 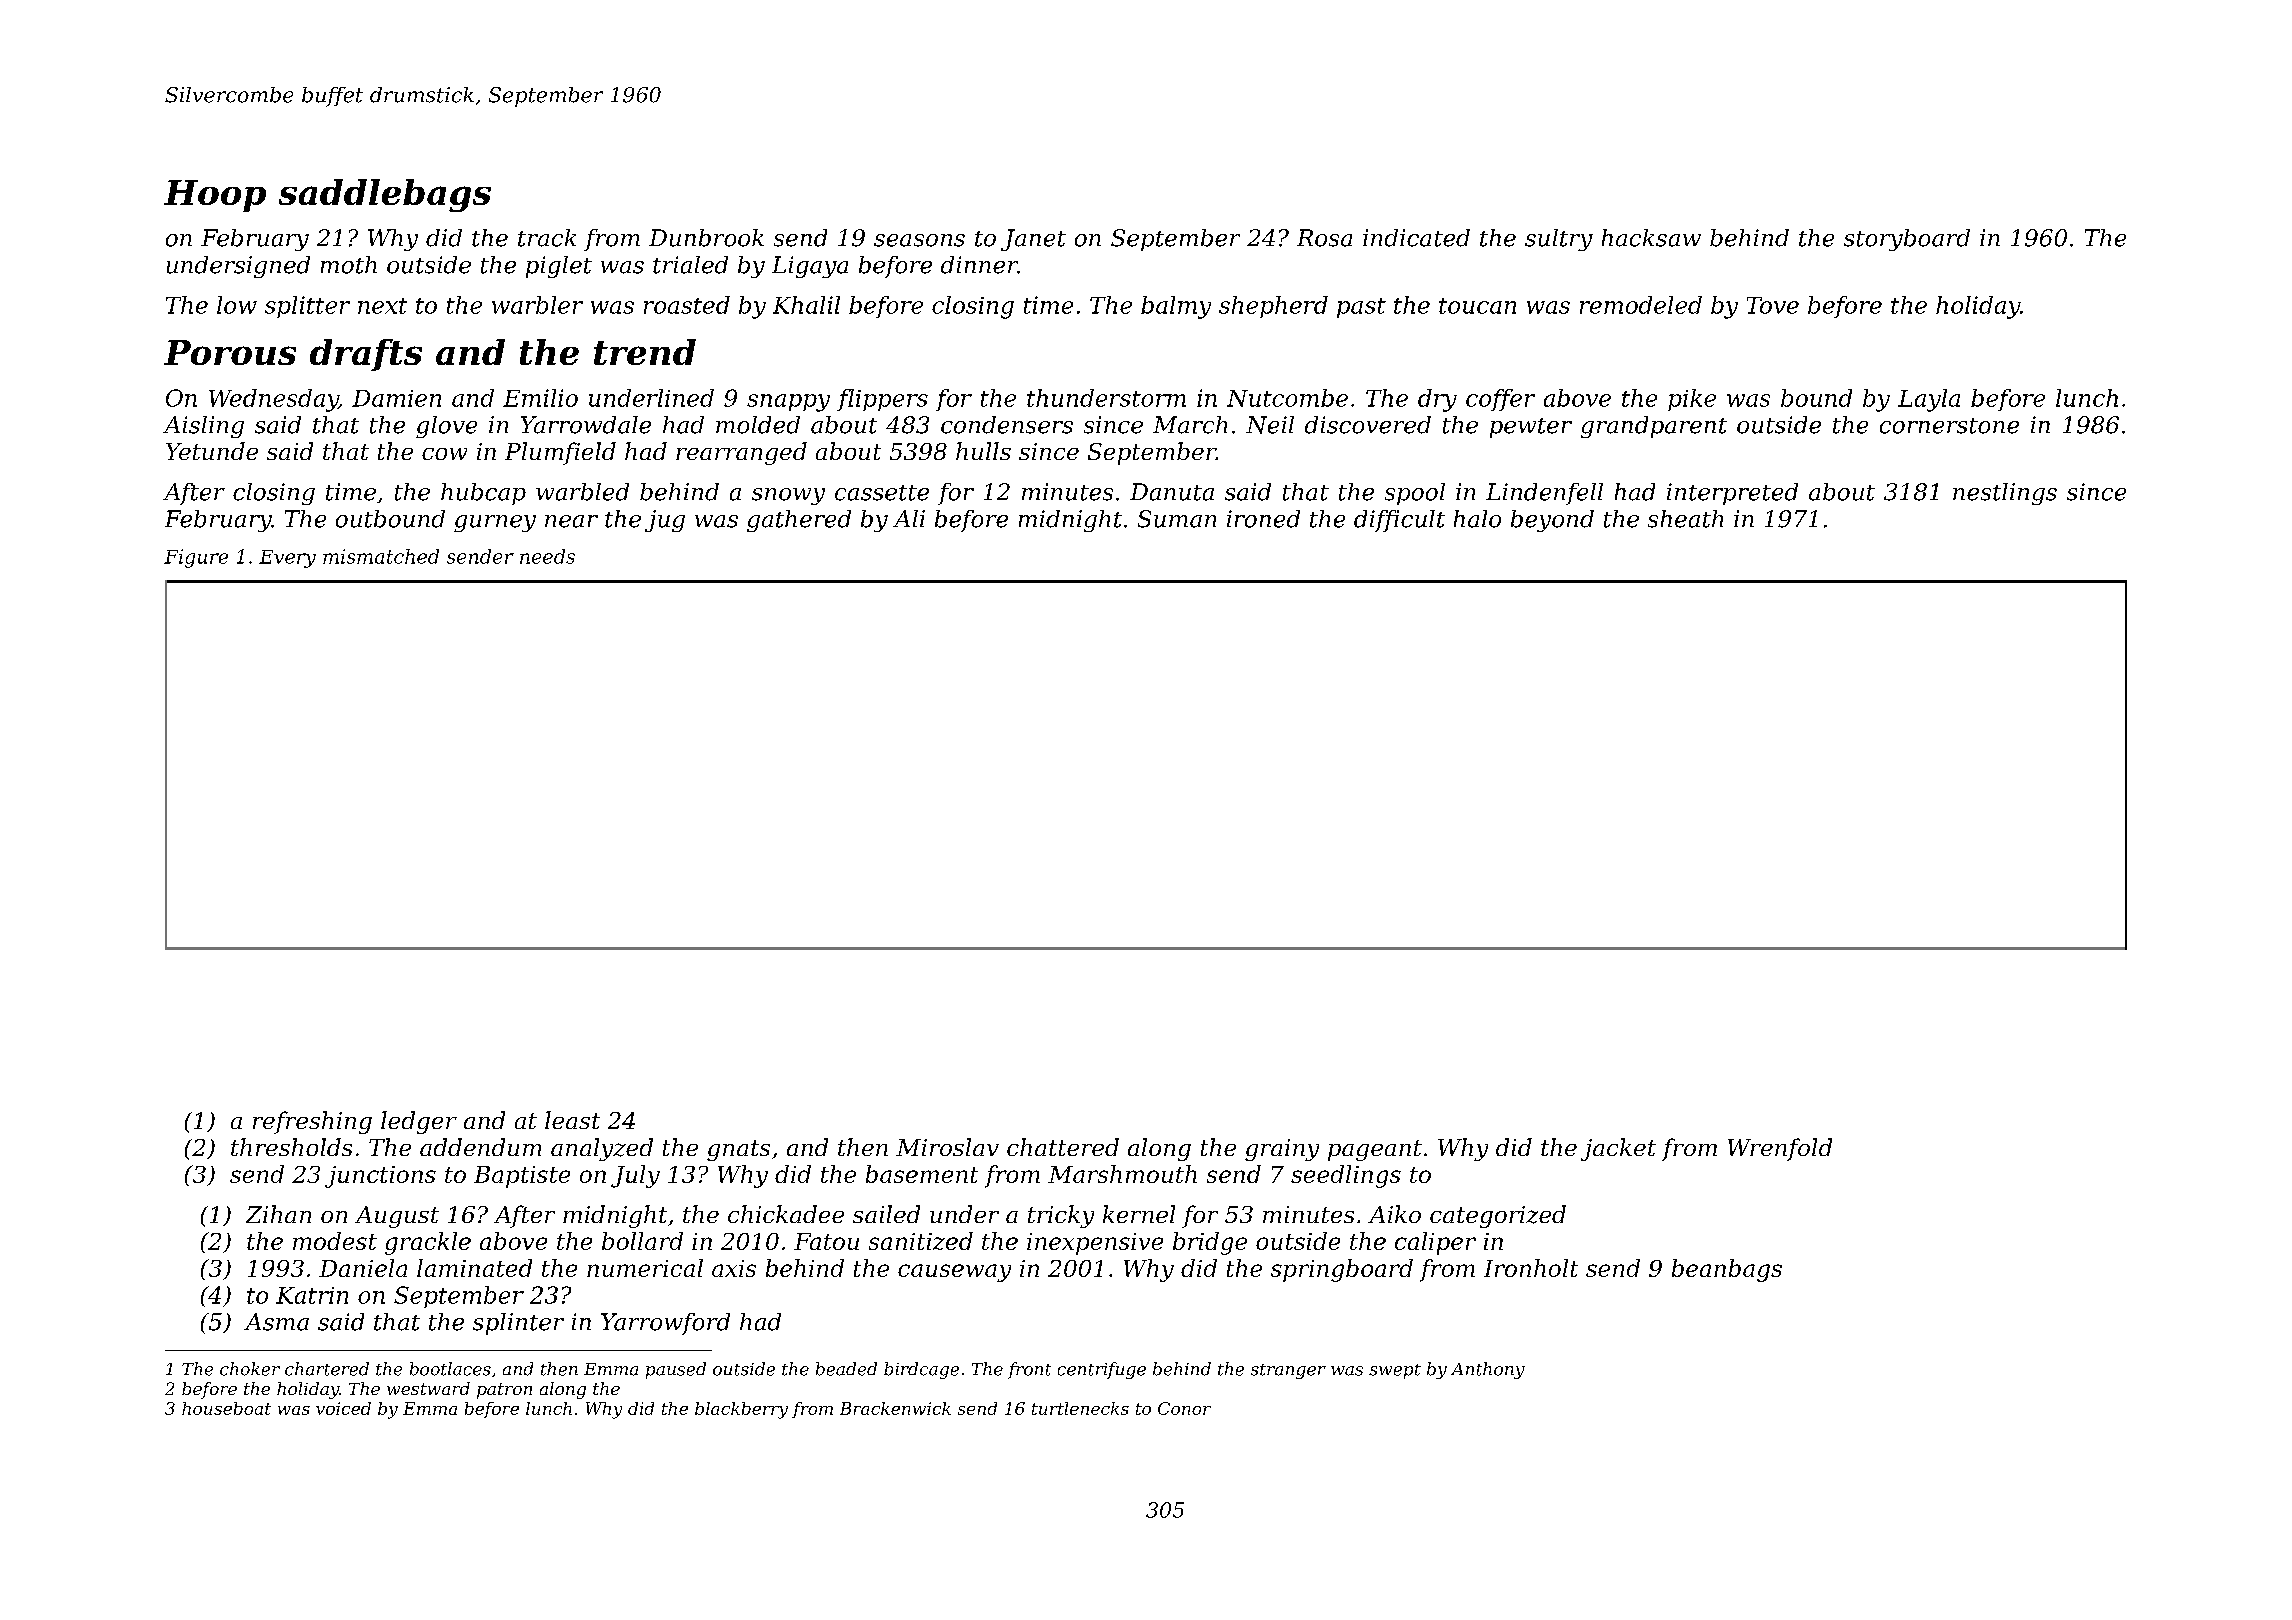 What do you see at coordinates (1172, 492) in the screenshot?
I see `Danuta` at bounding box center [1172, 492].
